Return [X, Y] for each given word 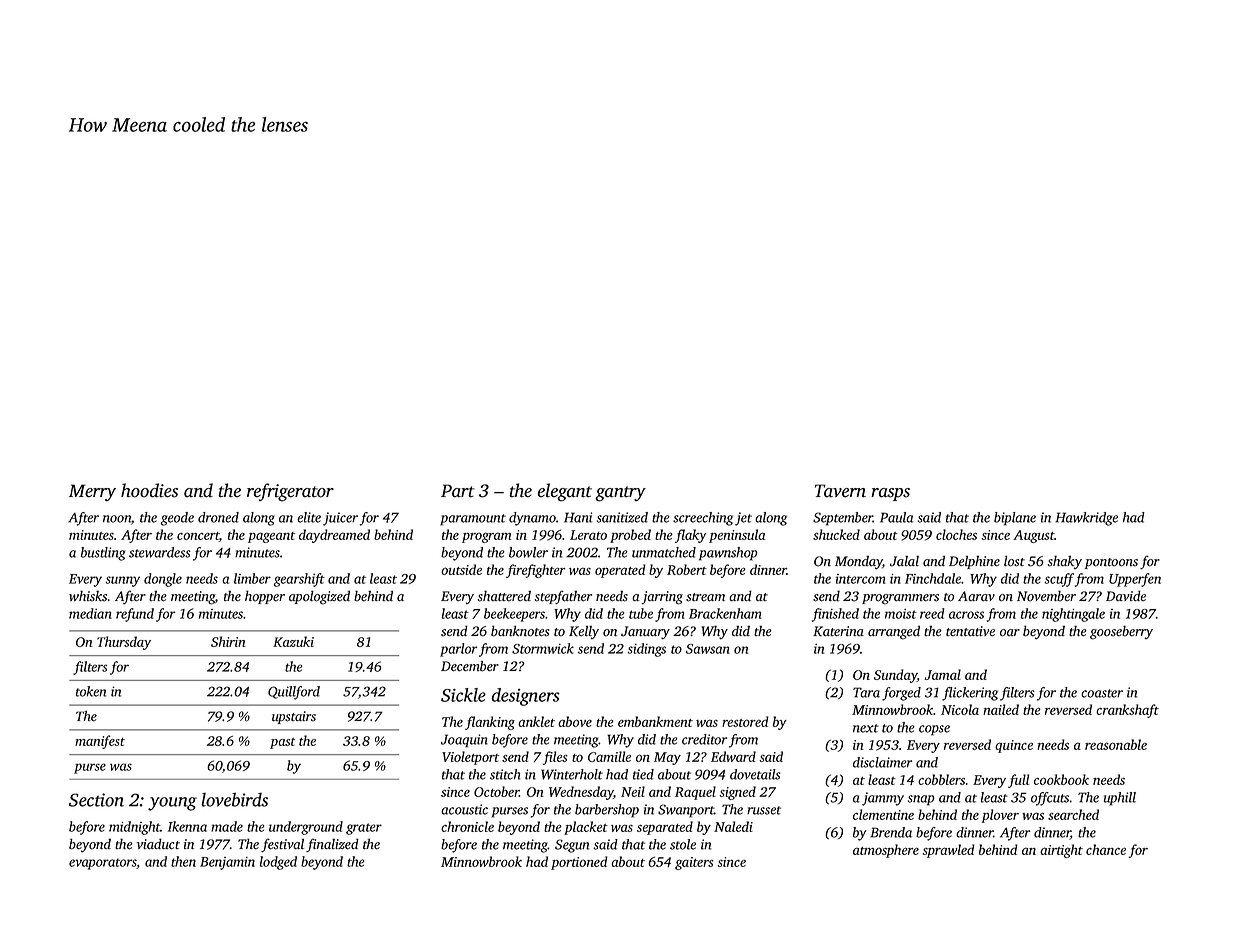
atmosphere [886, 851]
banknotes [520, 631]
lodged [278, 863]
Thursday [124, 643]
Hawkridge [1086, 519]
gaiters [694, 863]
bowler [528, 552]
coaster [1102, 693]
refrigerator [290, 492]
